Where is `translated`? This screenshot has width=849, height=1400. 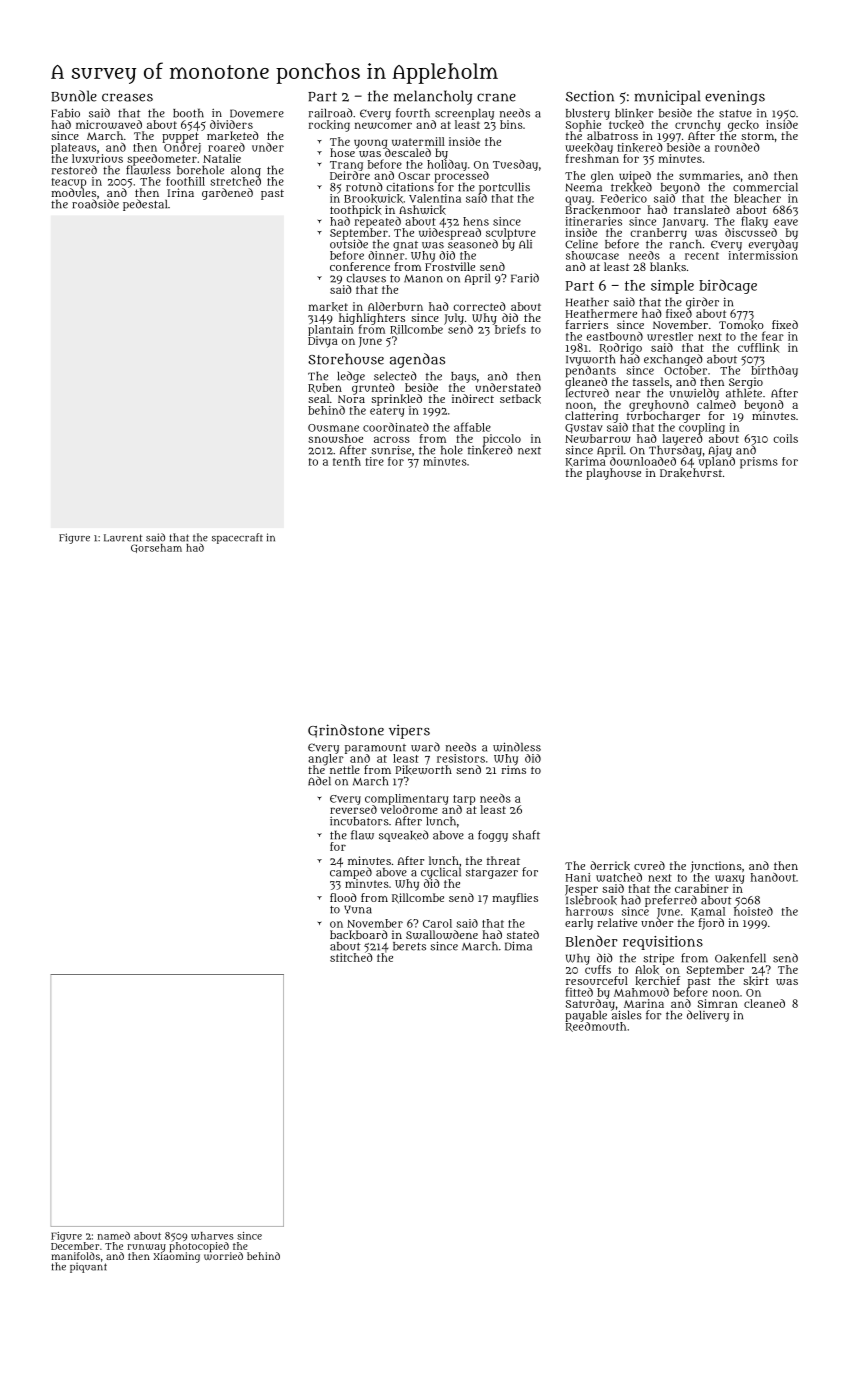
translated is located at coordinates (702, 209).
